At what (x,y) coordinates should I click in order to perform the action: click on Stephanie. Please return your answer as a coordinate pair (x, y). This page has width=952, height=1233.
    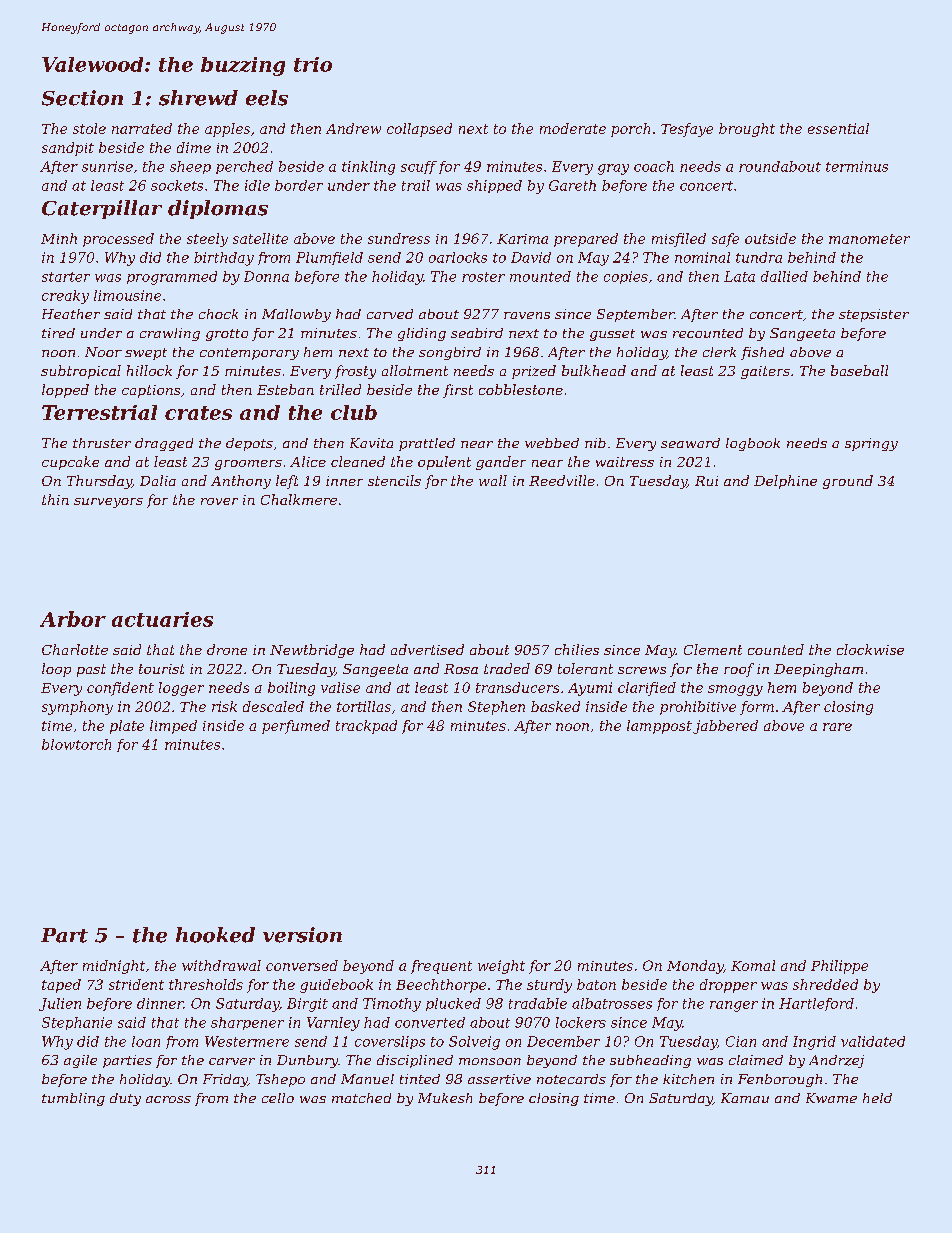
    Looking at the image, I should click on (77, 1023).
